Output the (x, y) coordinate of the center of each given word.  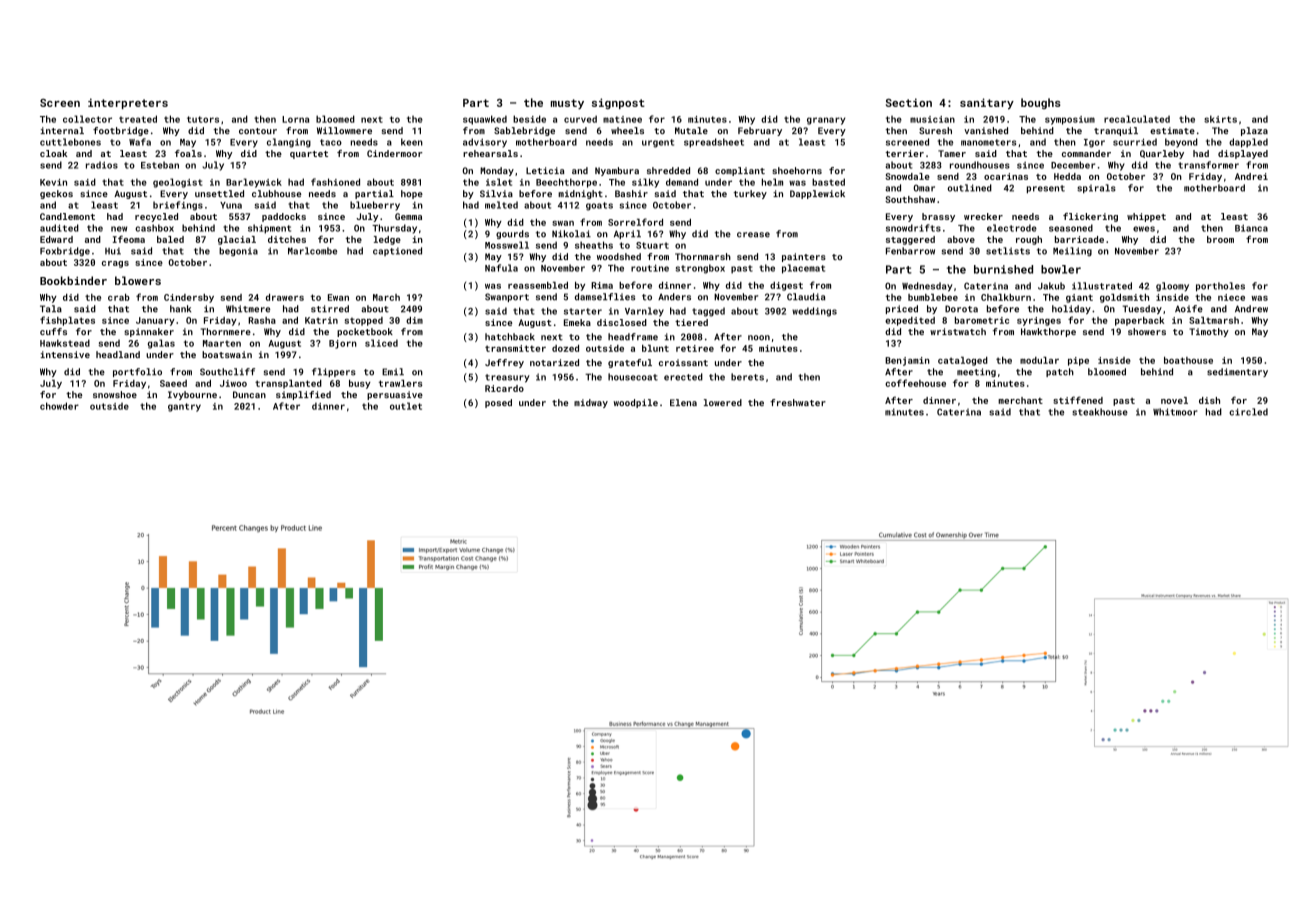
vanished (986, 130)
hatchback (510, 337)
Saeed (173, 383)
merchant (1020, 400)
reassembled (538, 285)
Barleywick (254, 183)
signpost (618, 103)
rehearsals (490, 153)
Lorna (295, 119)
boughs (1041, 103)
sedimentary (1237, 372)
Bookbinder (73, 280)
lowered (723, 402)
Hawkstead (65, 343)
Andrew (1251, 309)
